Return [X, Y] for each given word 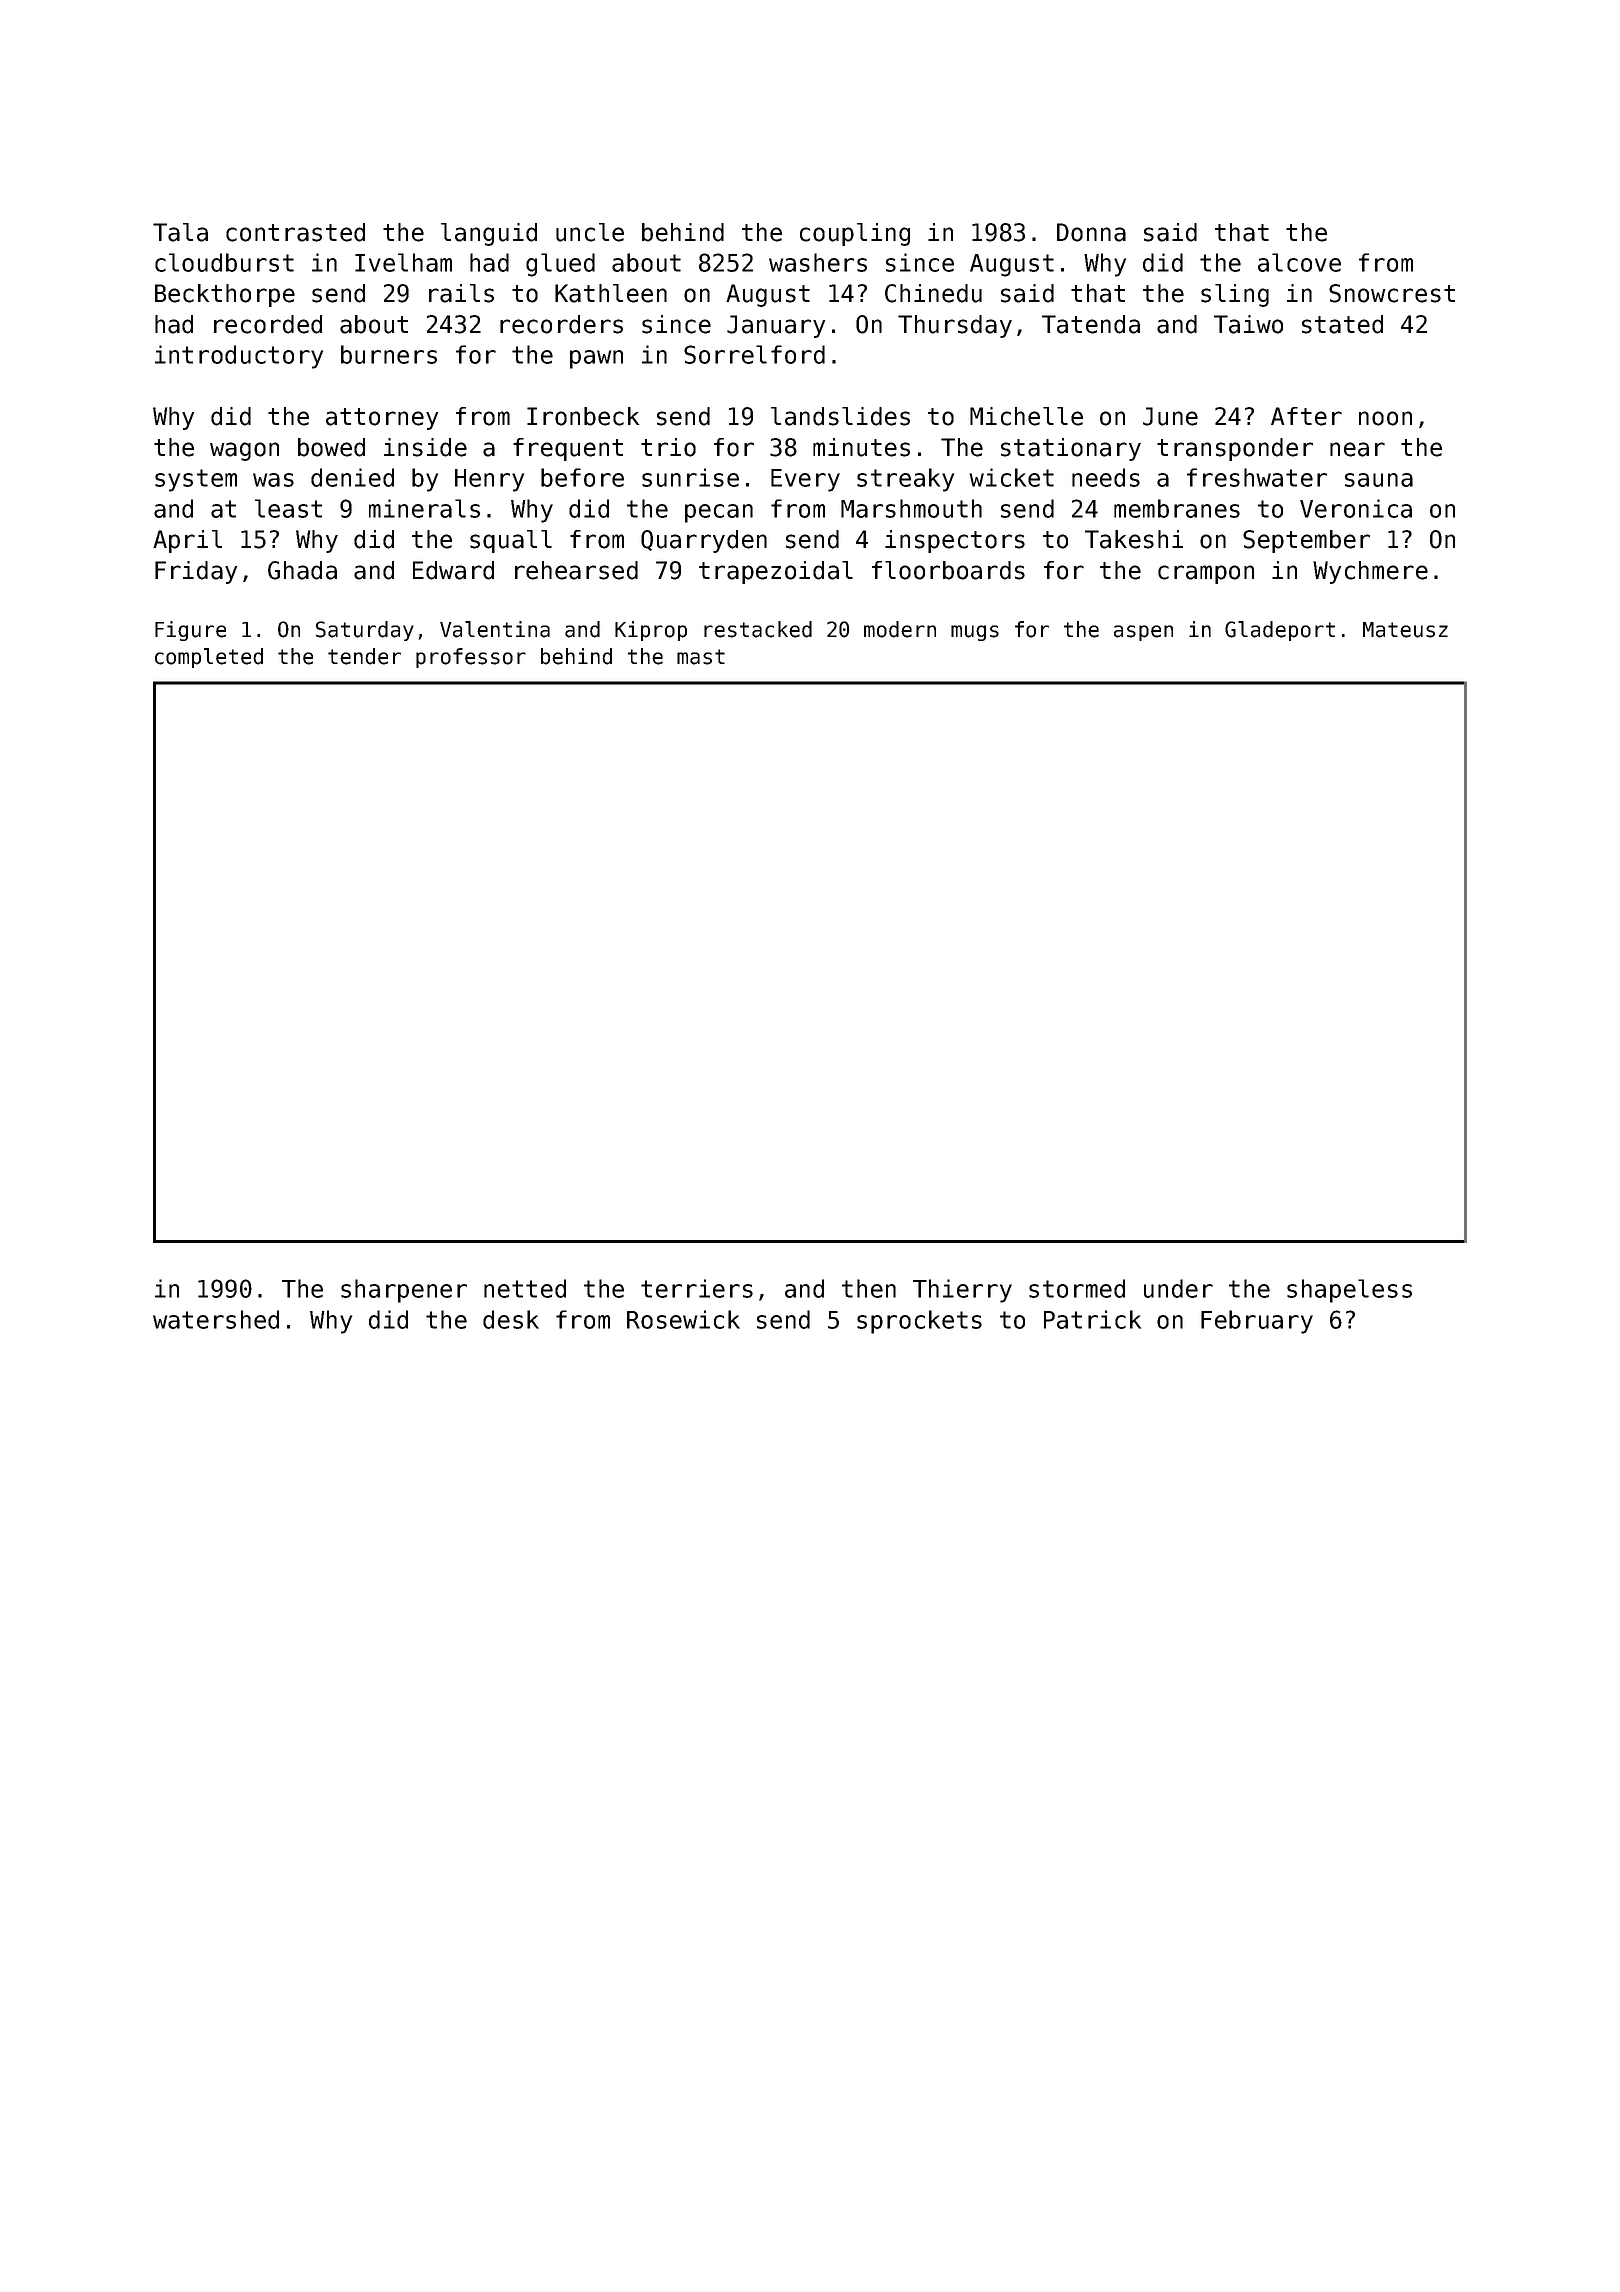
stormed [1077, 1288]
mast [701, 657]
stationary [1071, 449]
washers [818, 262]
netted [525, 1288]
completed [209, 658]
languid [489, 234]
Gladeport [1280, 631]
